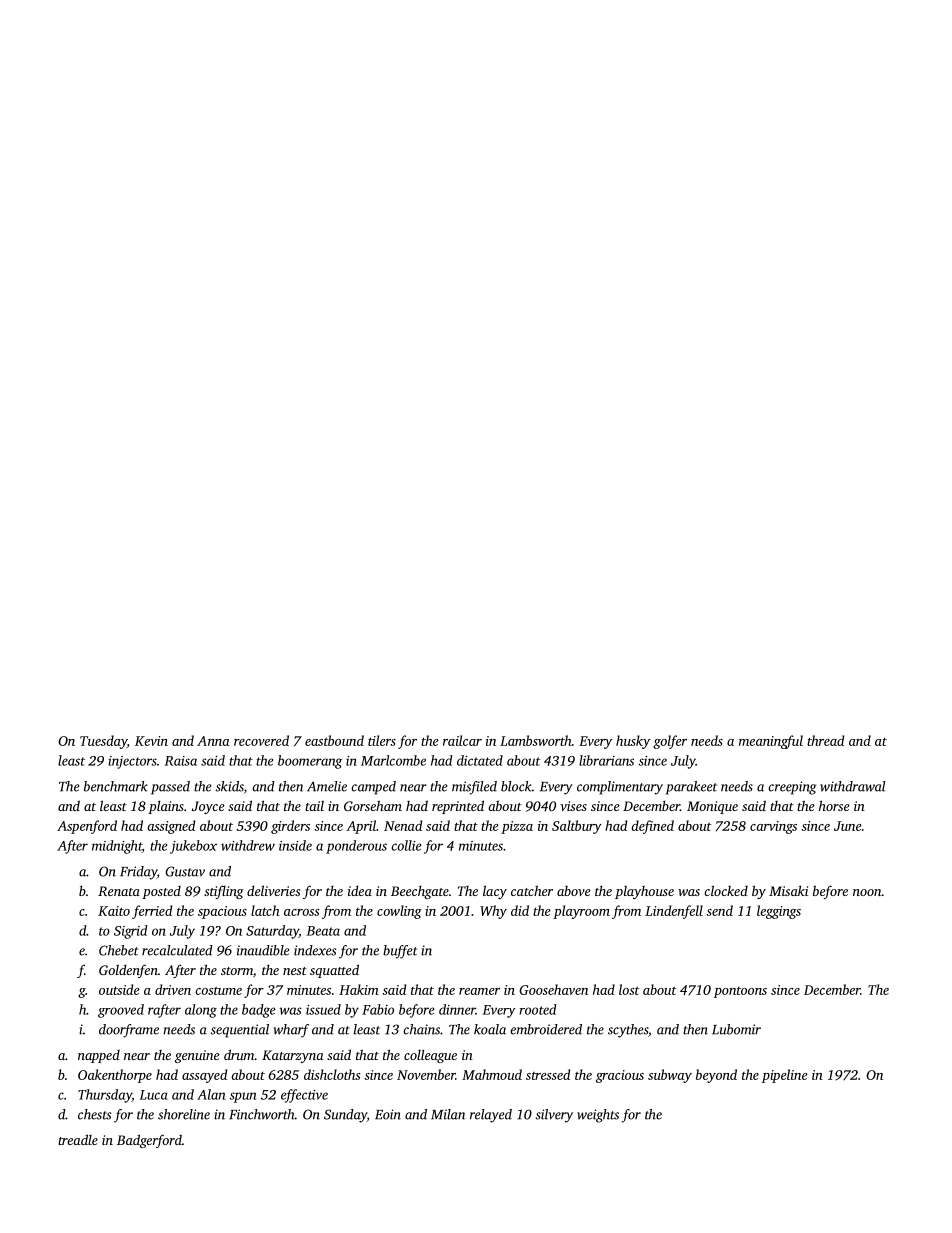  What do you see at coordinates (792, 788) in the image?
I see `creeping` at bounding box center [792, 788].
